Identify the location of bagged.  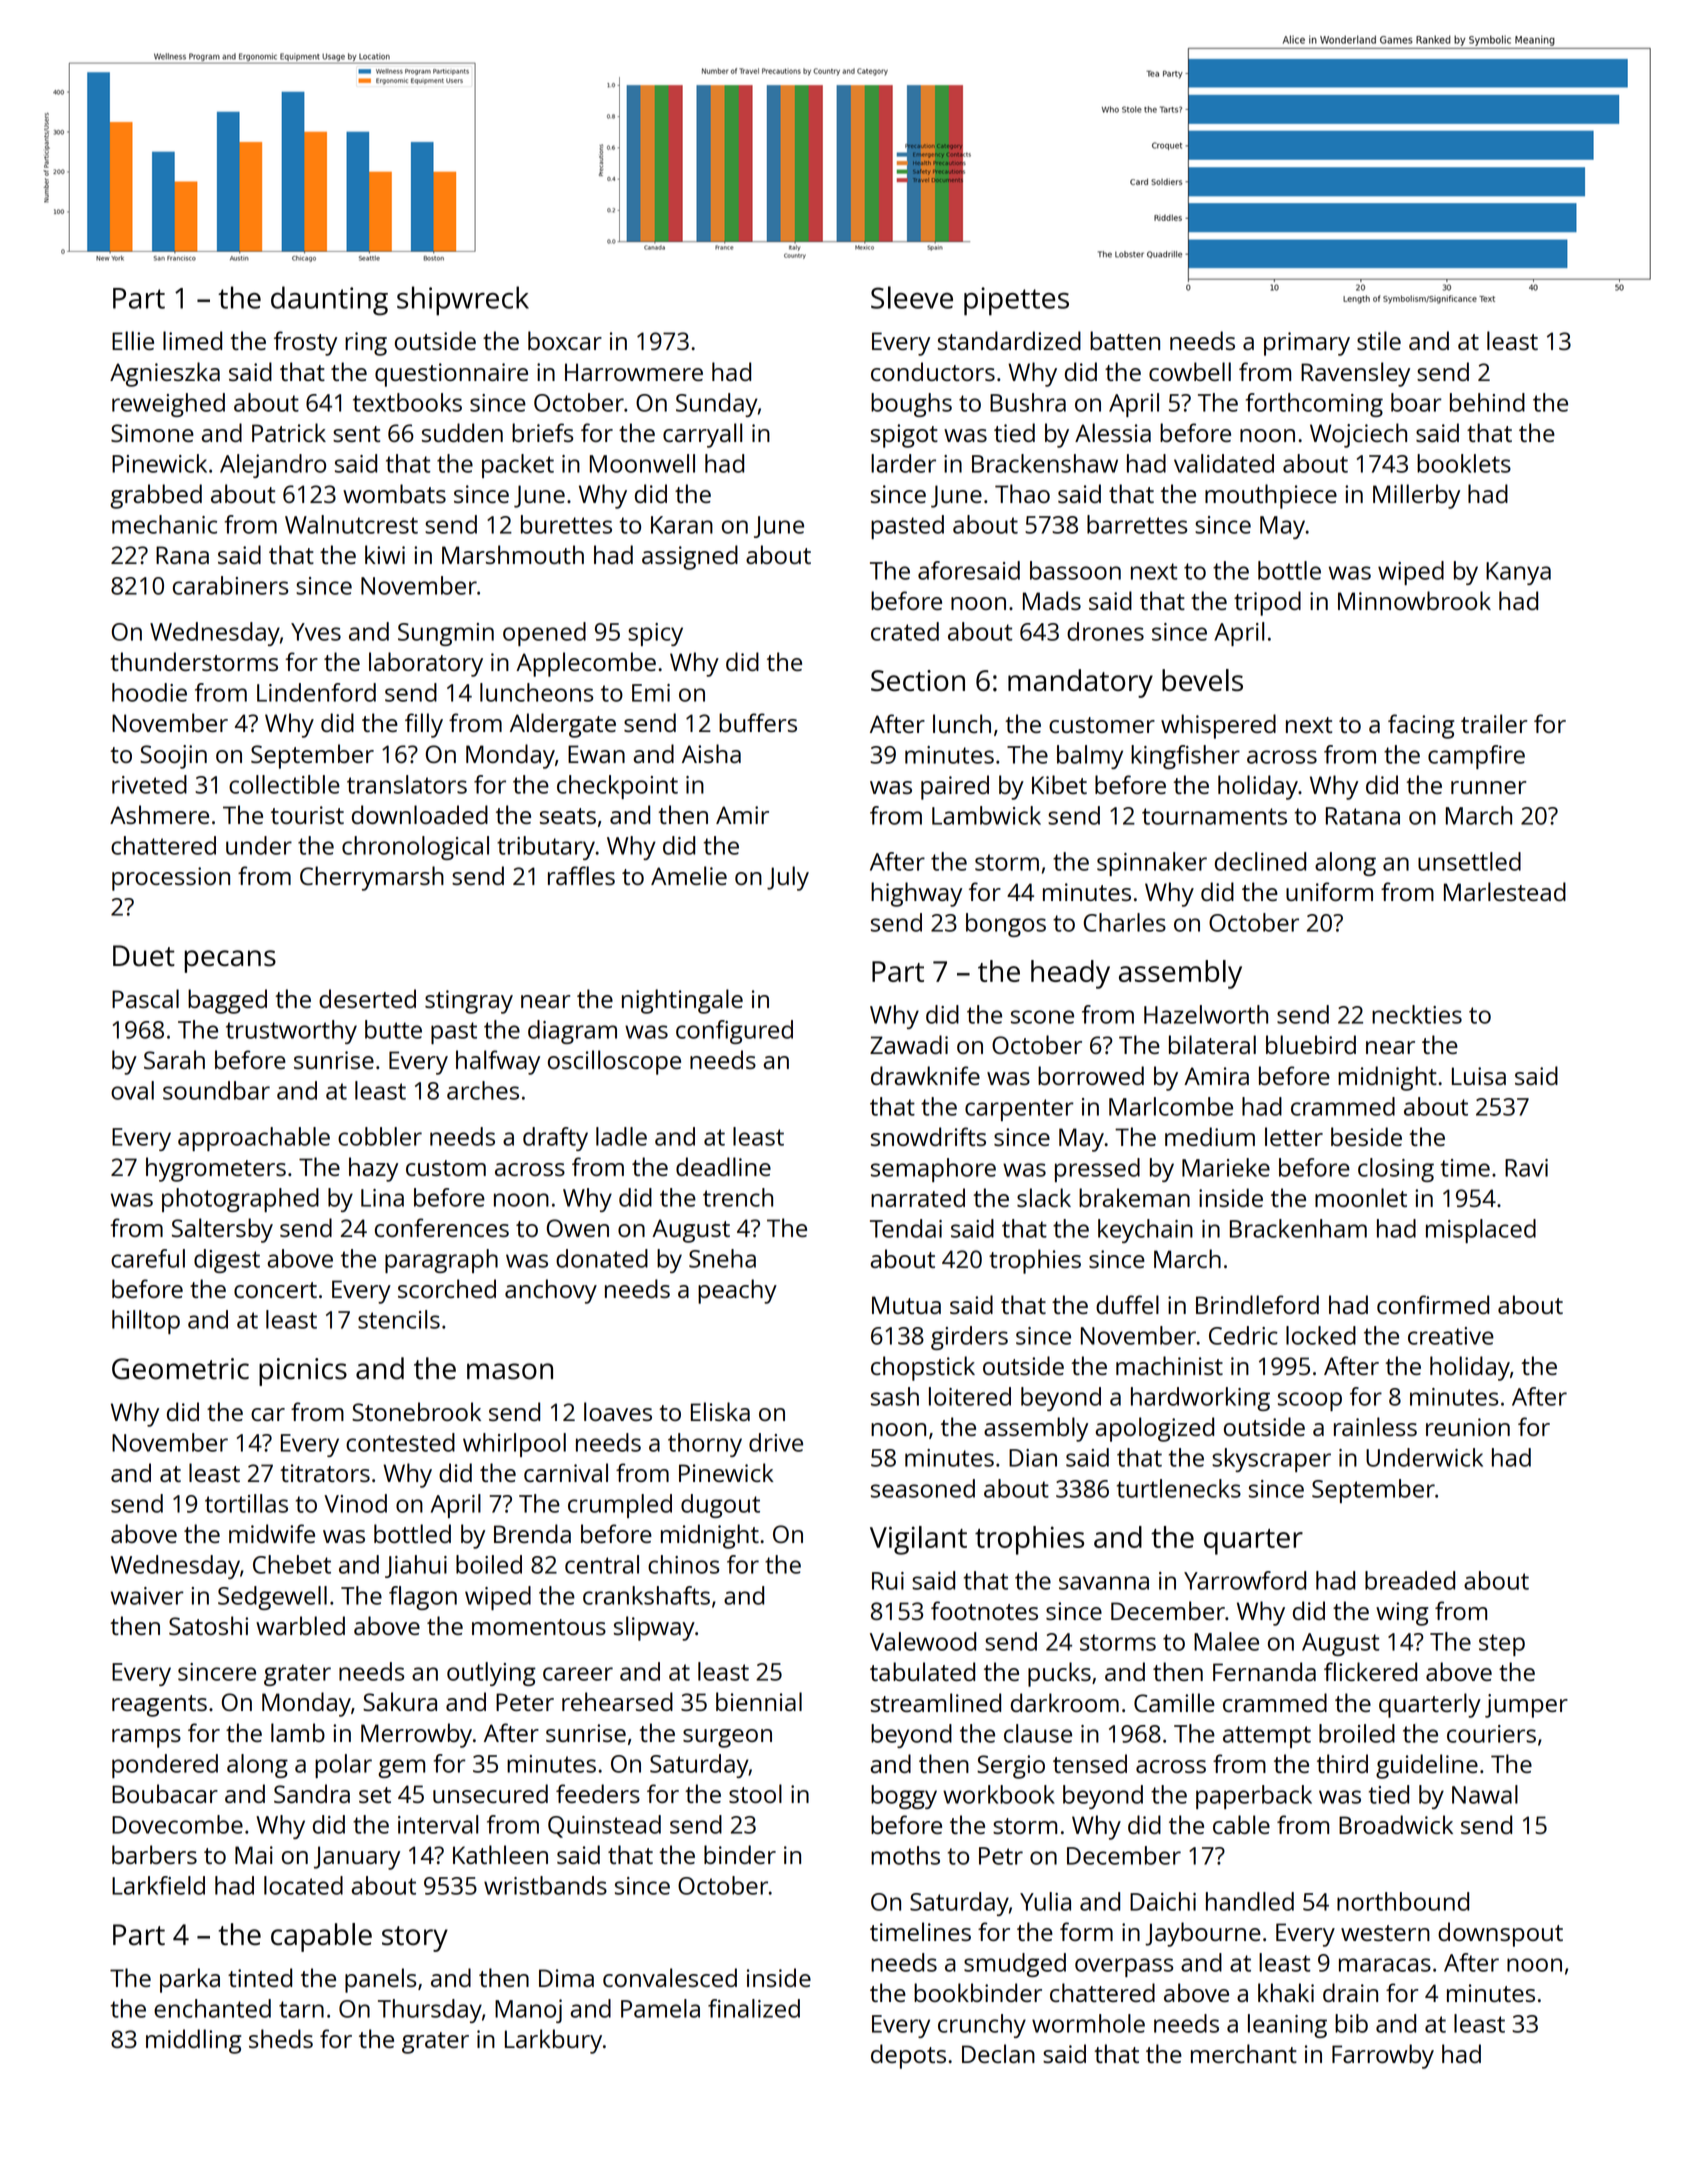
(227, 1001).
